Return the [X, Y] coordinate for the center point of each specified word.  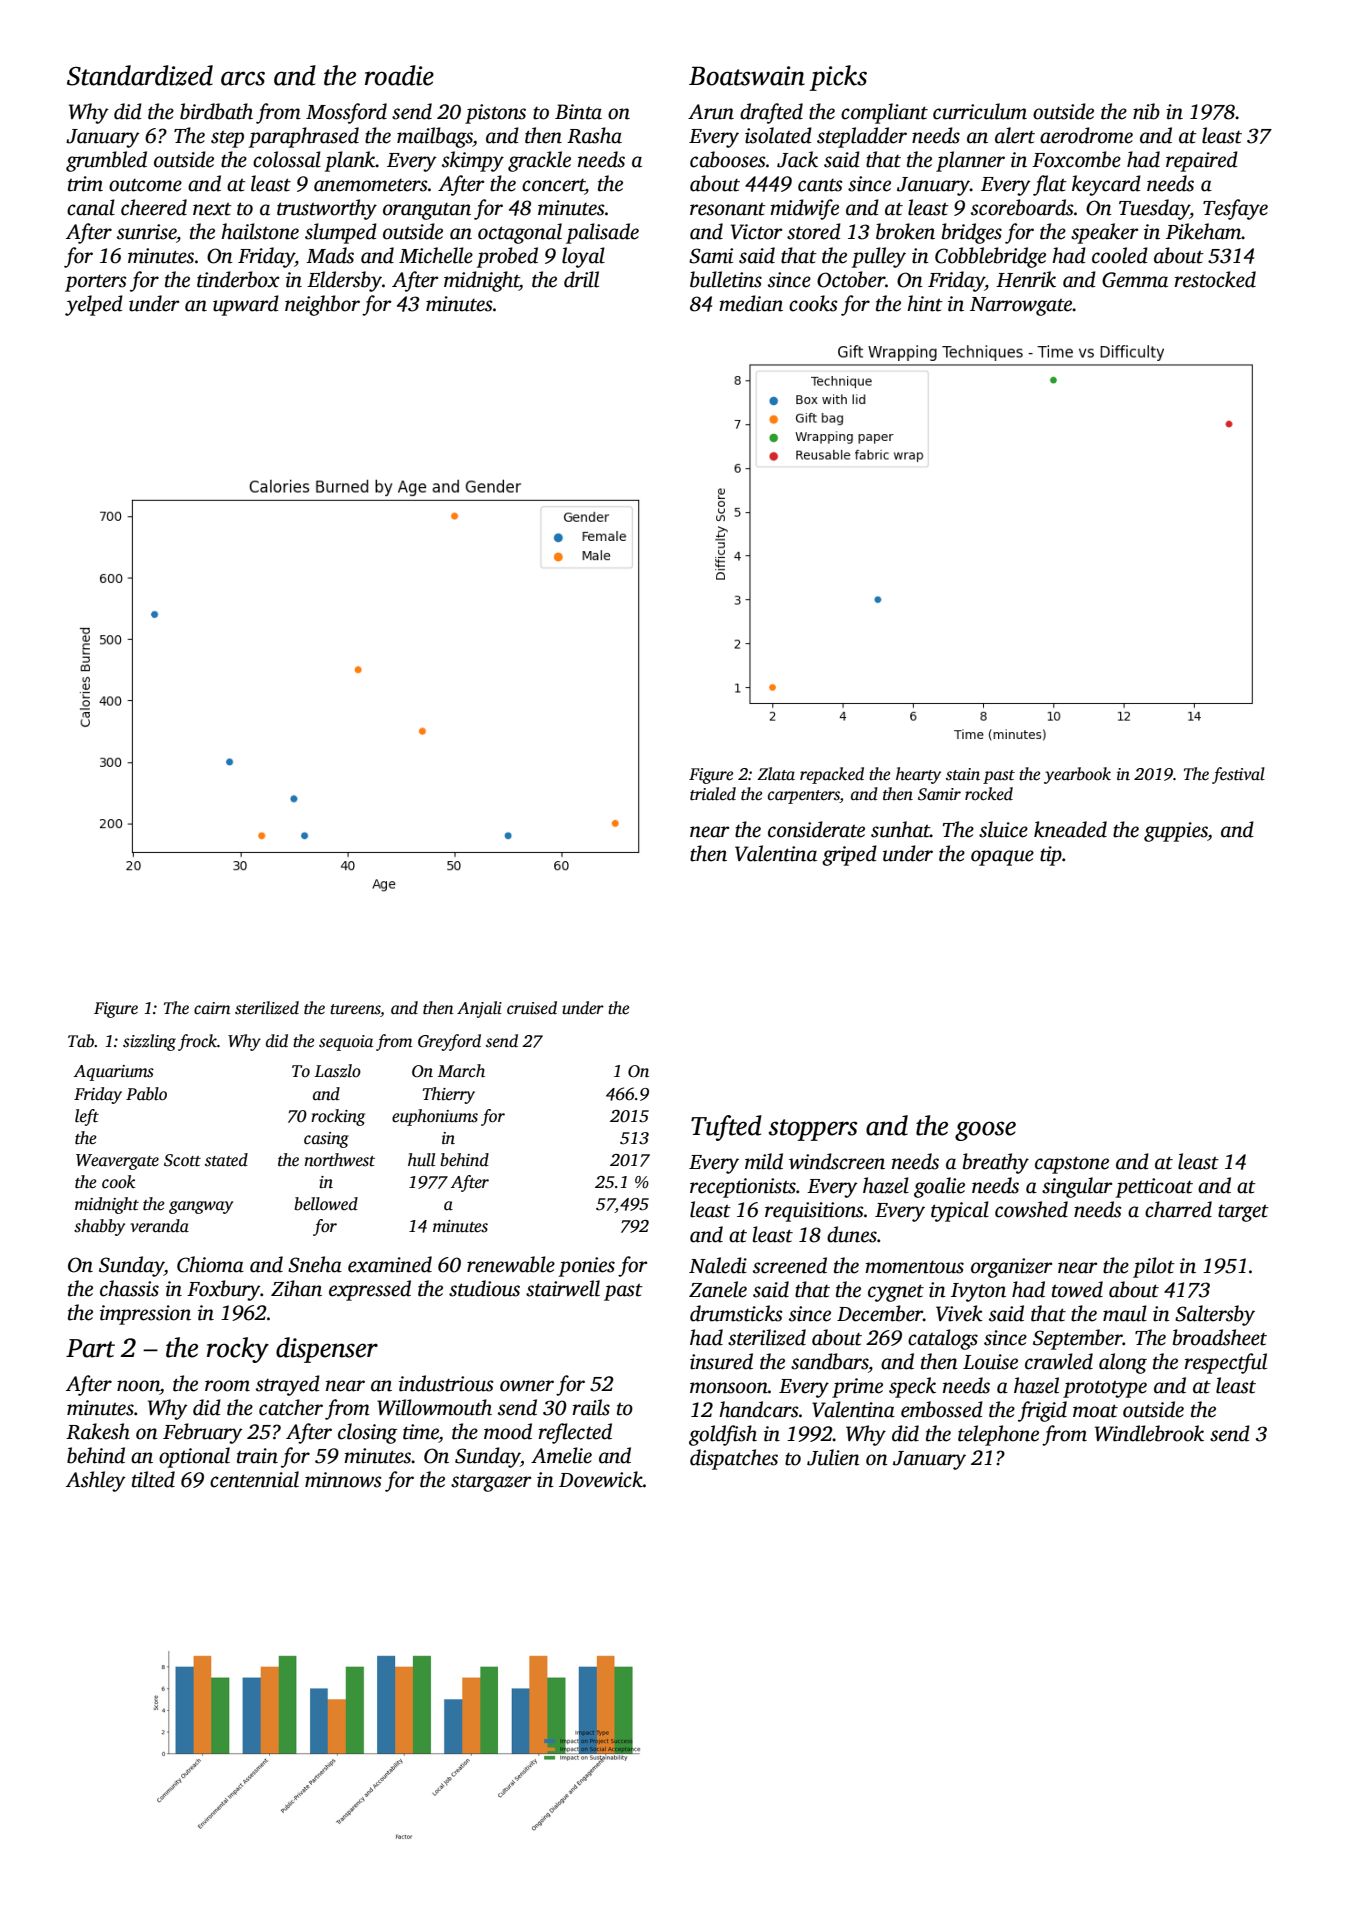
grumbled [106, 161]
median [751, 303]
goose [985, 1131]
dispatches [734, 1459]
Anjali [479, 1009]
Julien [833, 1457]
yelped [94, 305]
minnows [343, 1480]
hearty [918, 775]
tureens [355, 1009]
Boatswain [747, 76]
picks [838, 78]
